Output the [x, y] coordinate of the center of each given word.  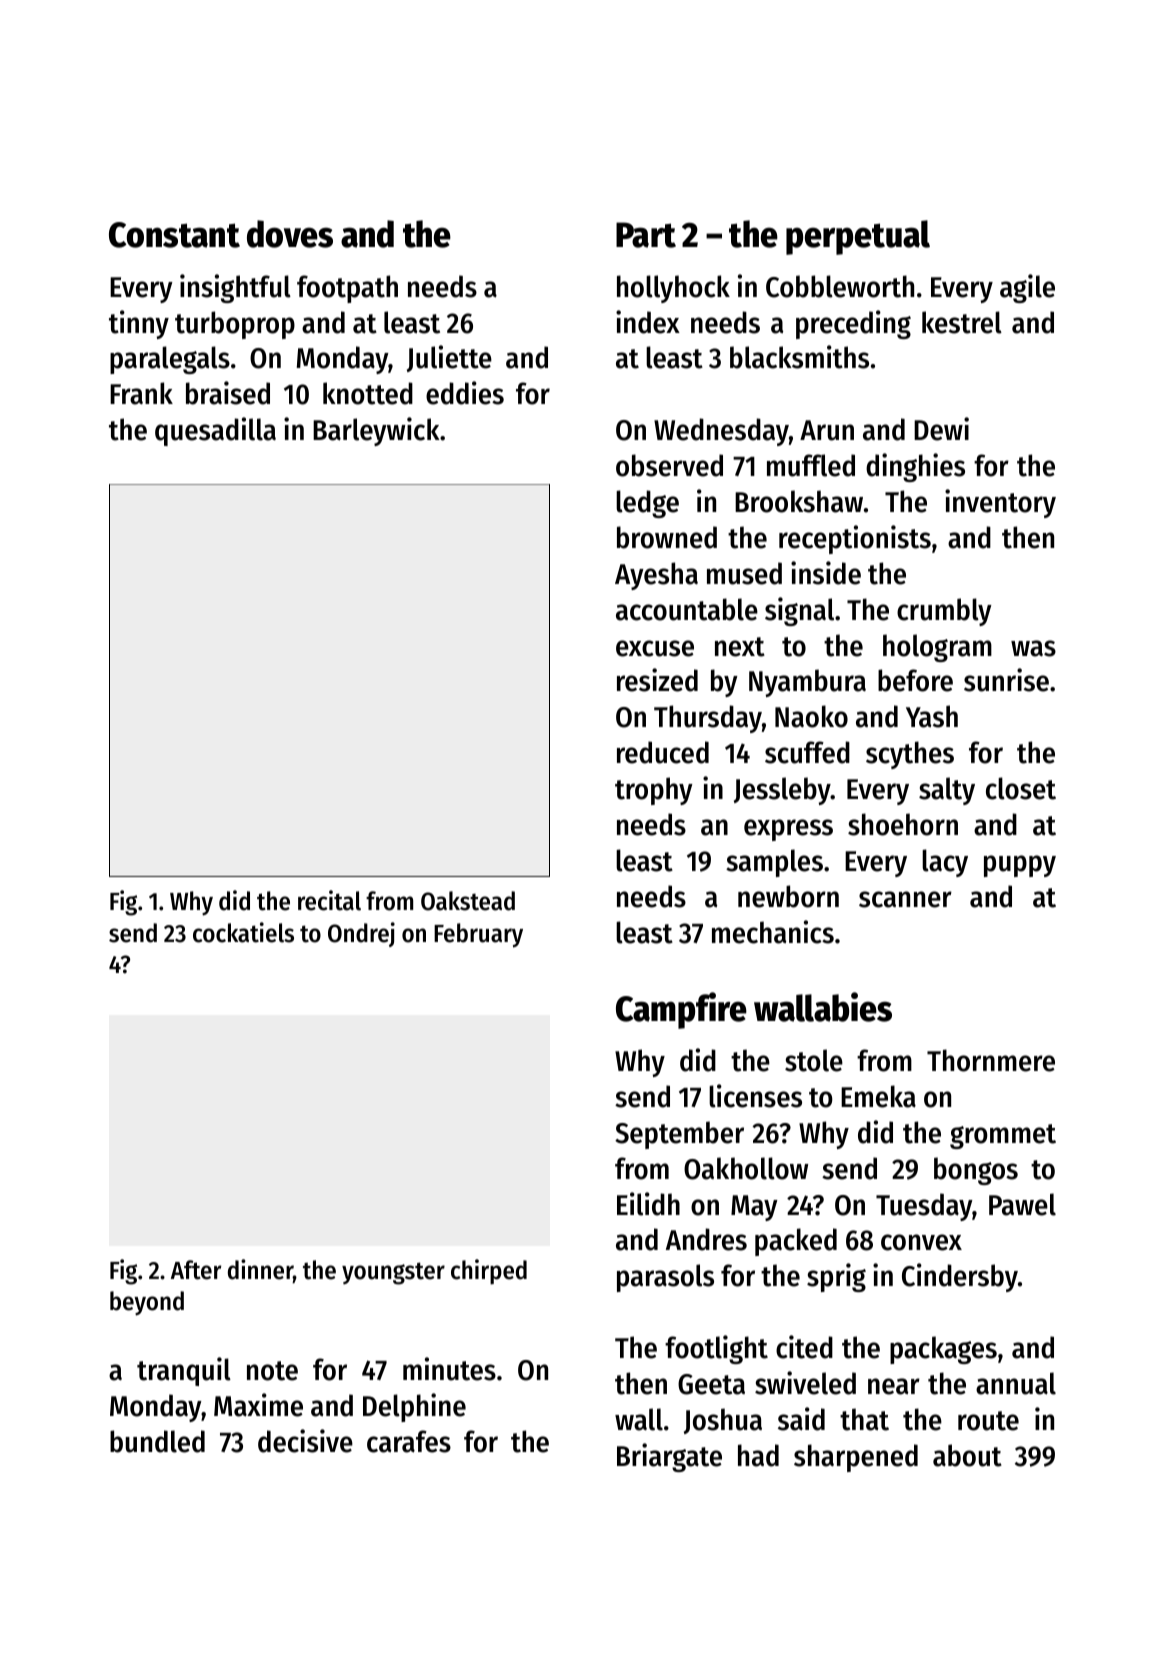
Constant [174, 235]
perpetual [858, 237]
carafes [409, 1441]
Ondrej [361, 934]
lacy [945, 863]
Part [646, 235]
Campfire [681, 1010]
